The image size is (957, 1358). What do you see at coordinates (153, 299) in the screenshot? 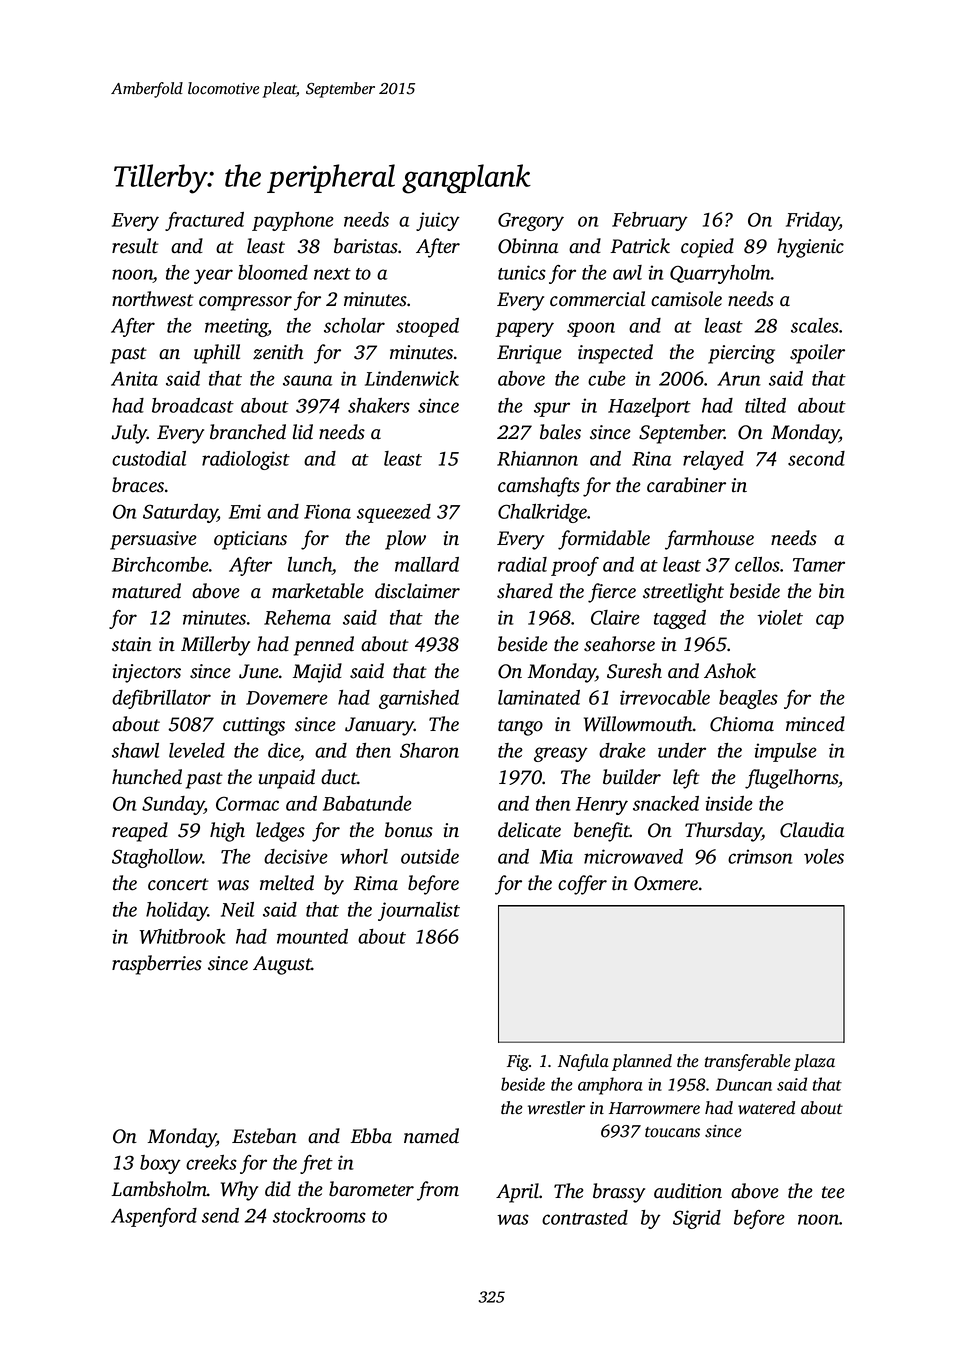
I see `northwest` at bounding box center [153, 299].
